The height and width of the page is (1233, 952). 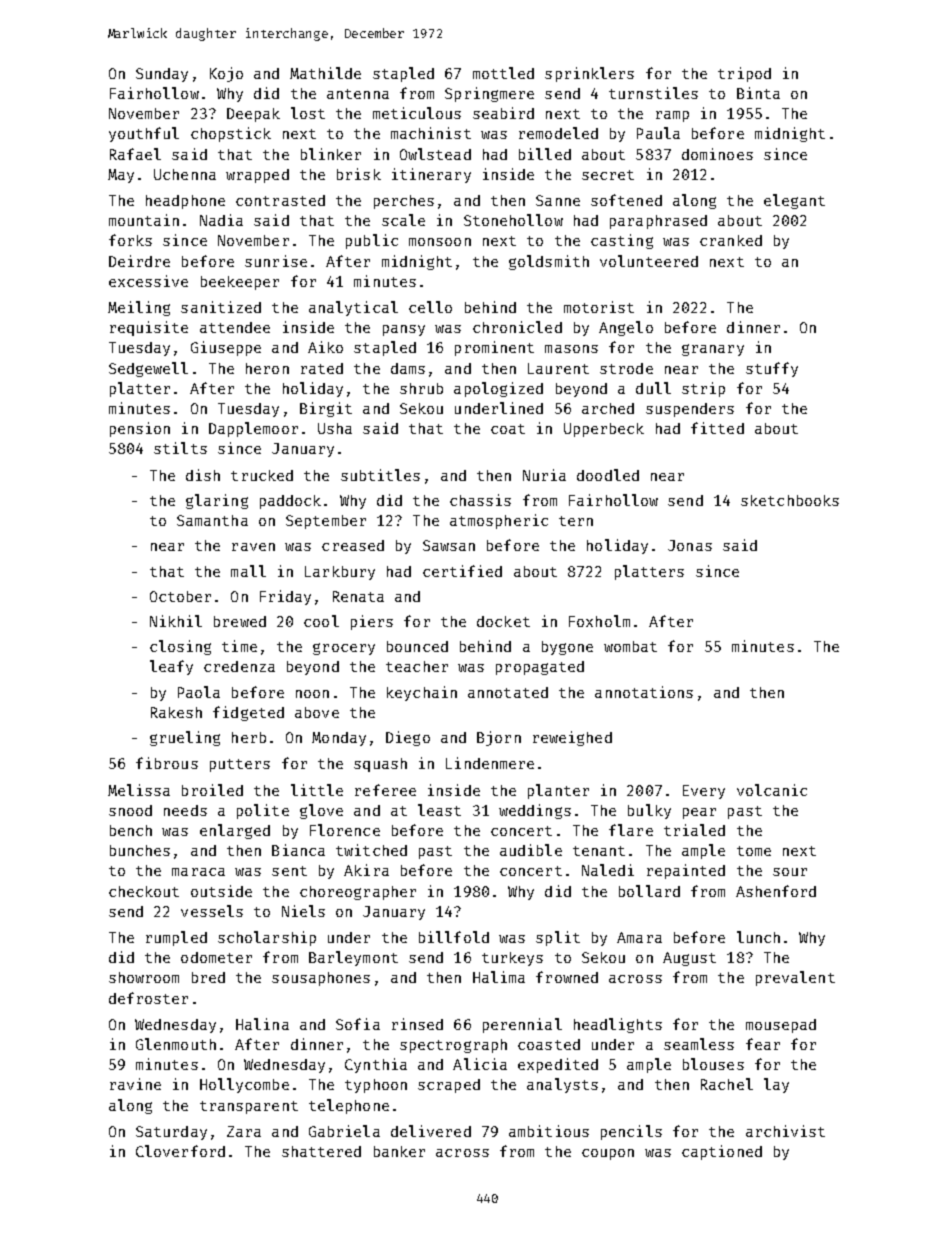 What do you see at coordinates (226, 74) in the page?
I see `Kojo` at bounding box center [226, 74].
